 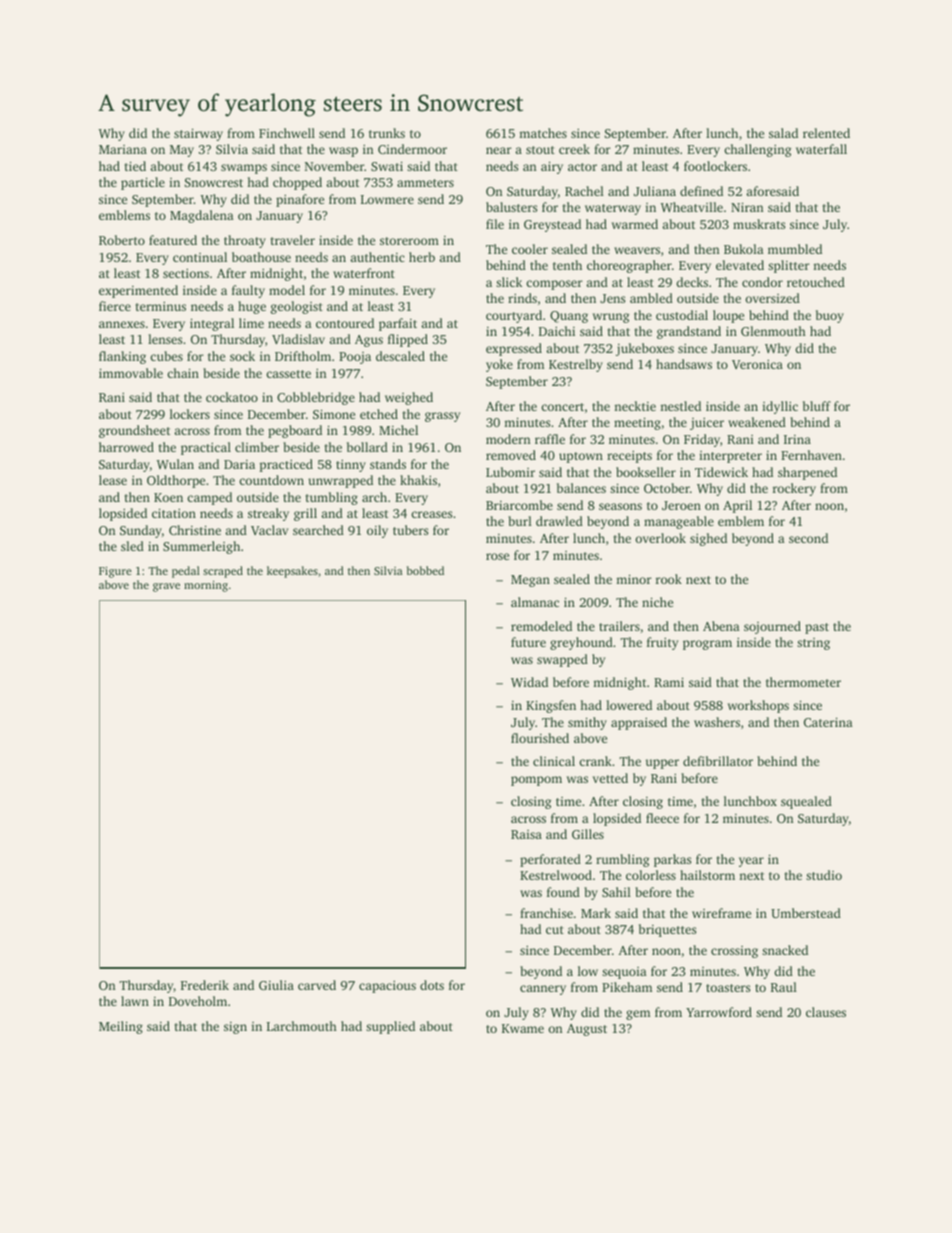 I want to click on Widad, so click(x=529, y=682).
